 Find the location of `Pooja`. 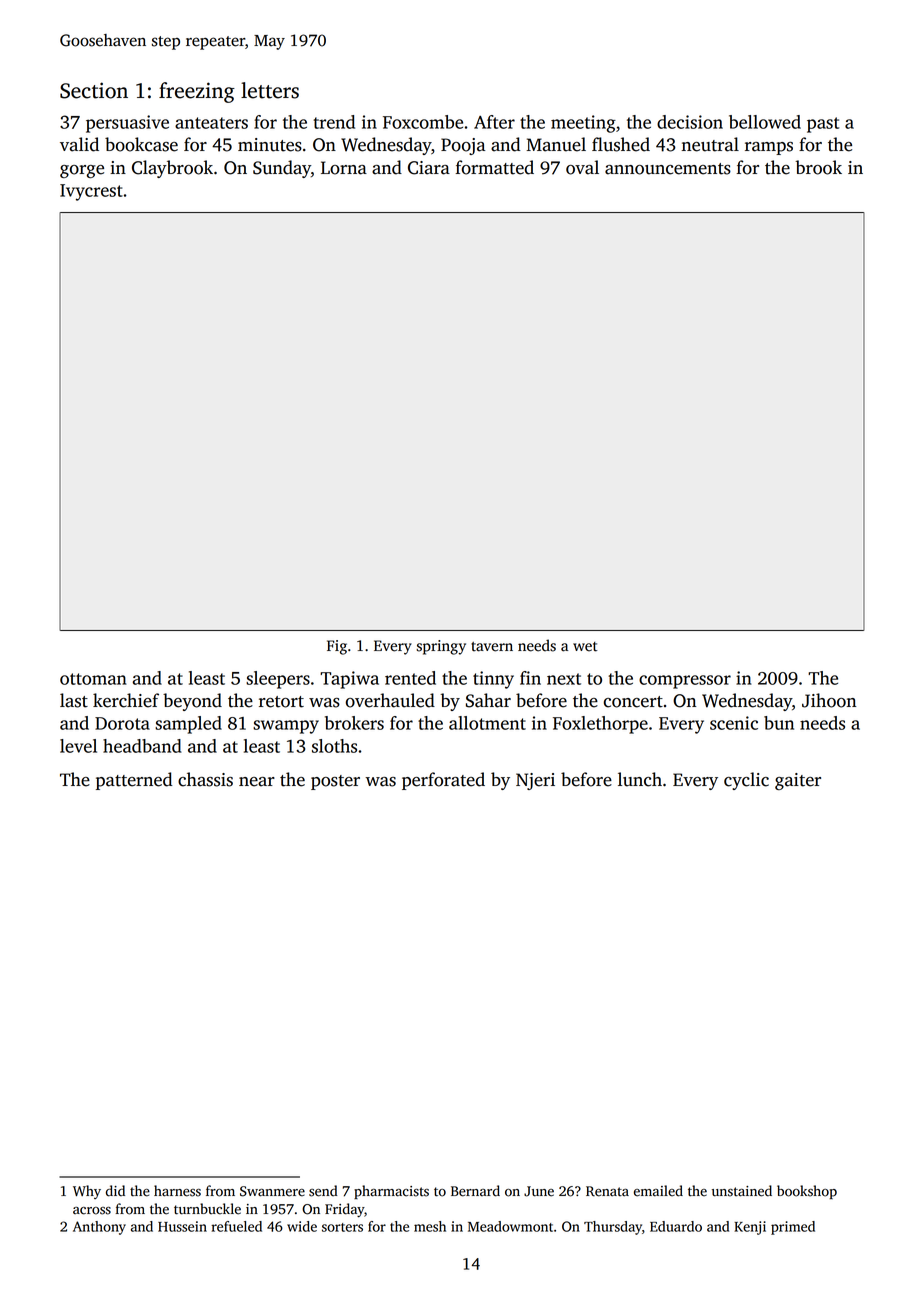

Pooja is located at coordinates (463, 146).
